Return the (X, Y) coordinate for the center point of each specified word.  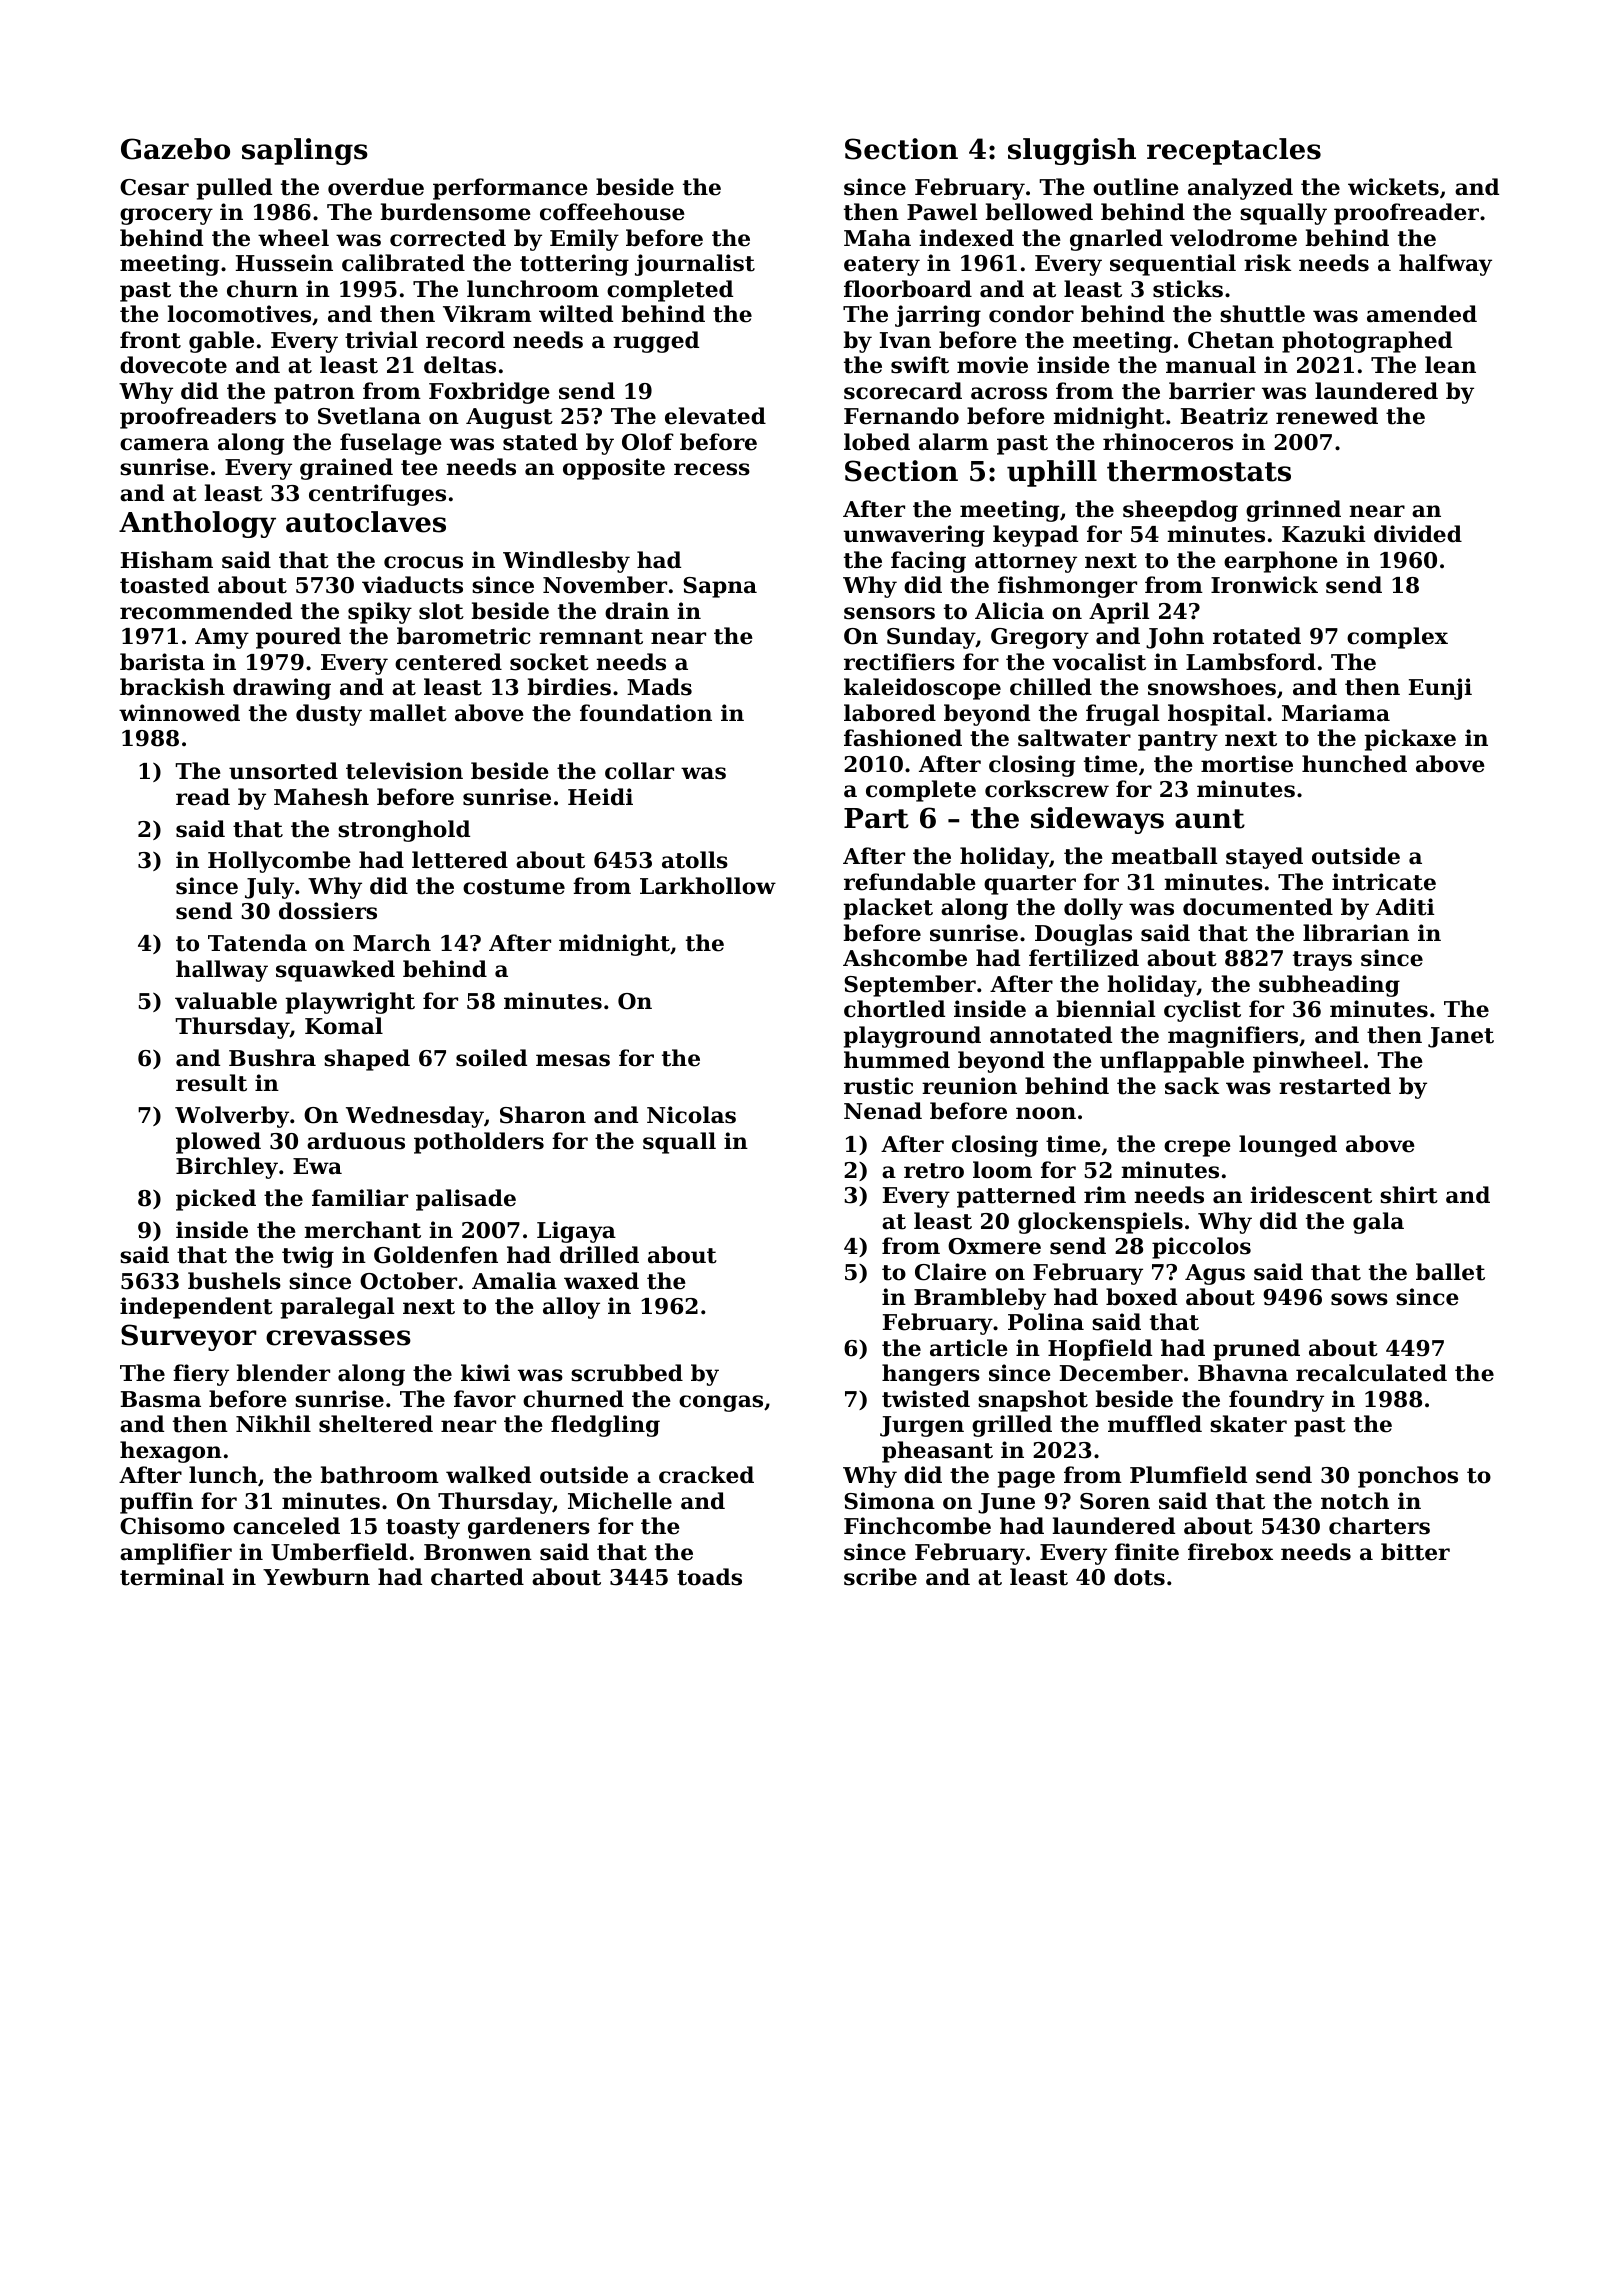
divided (1418, 534)
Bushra (272, 1058)
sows (1359, 1299)
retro (934, 1171)
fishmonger (1067, 587)
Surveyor (188, 1337)
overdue (376, 187)
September (910, 986)
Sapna (720, 587)
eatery (882, 266)
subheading (1329, 986)
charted (477, 1577)
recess (712, 469)
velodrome (1233, 238)
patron (314, 394)
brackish (172, 687)
